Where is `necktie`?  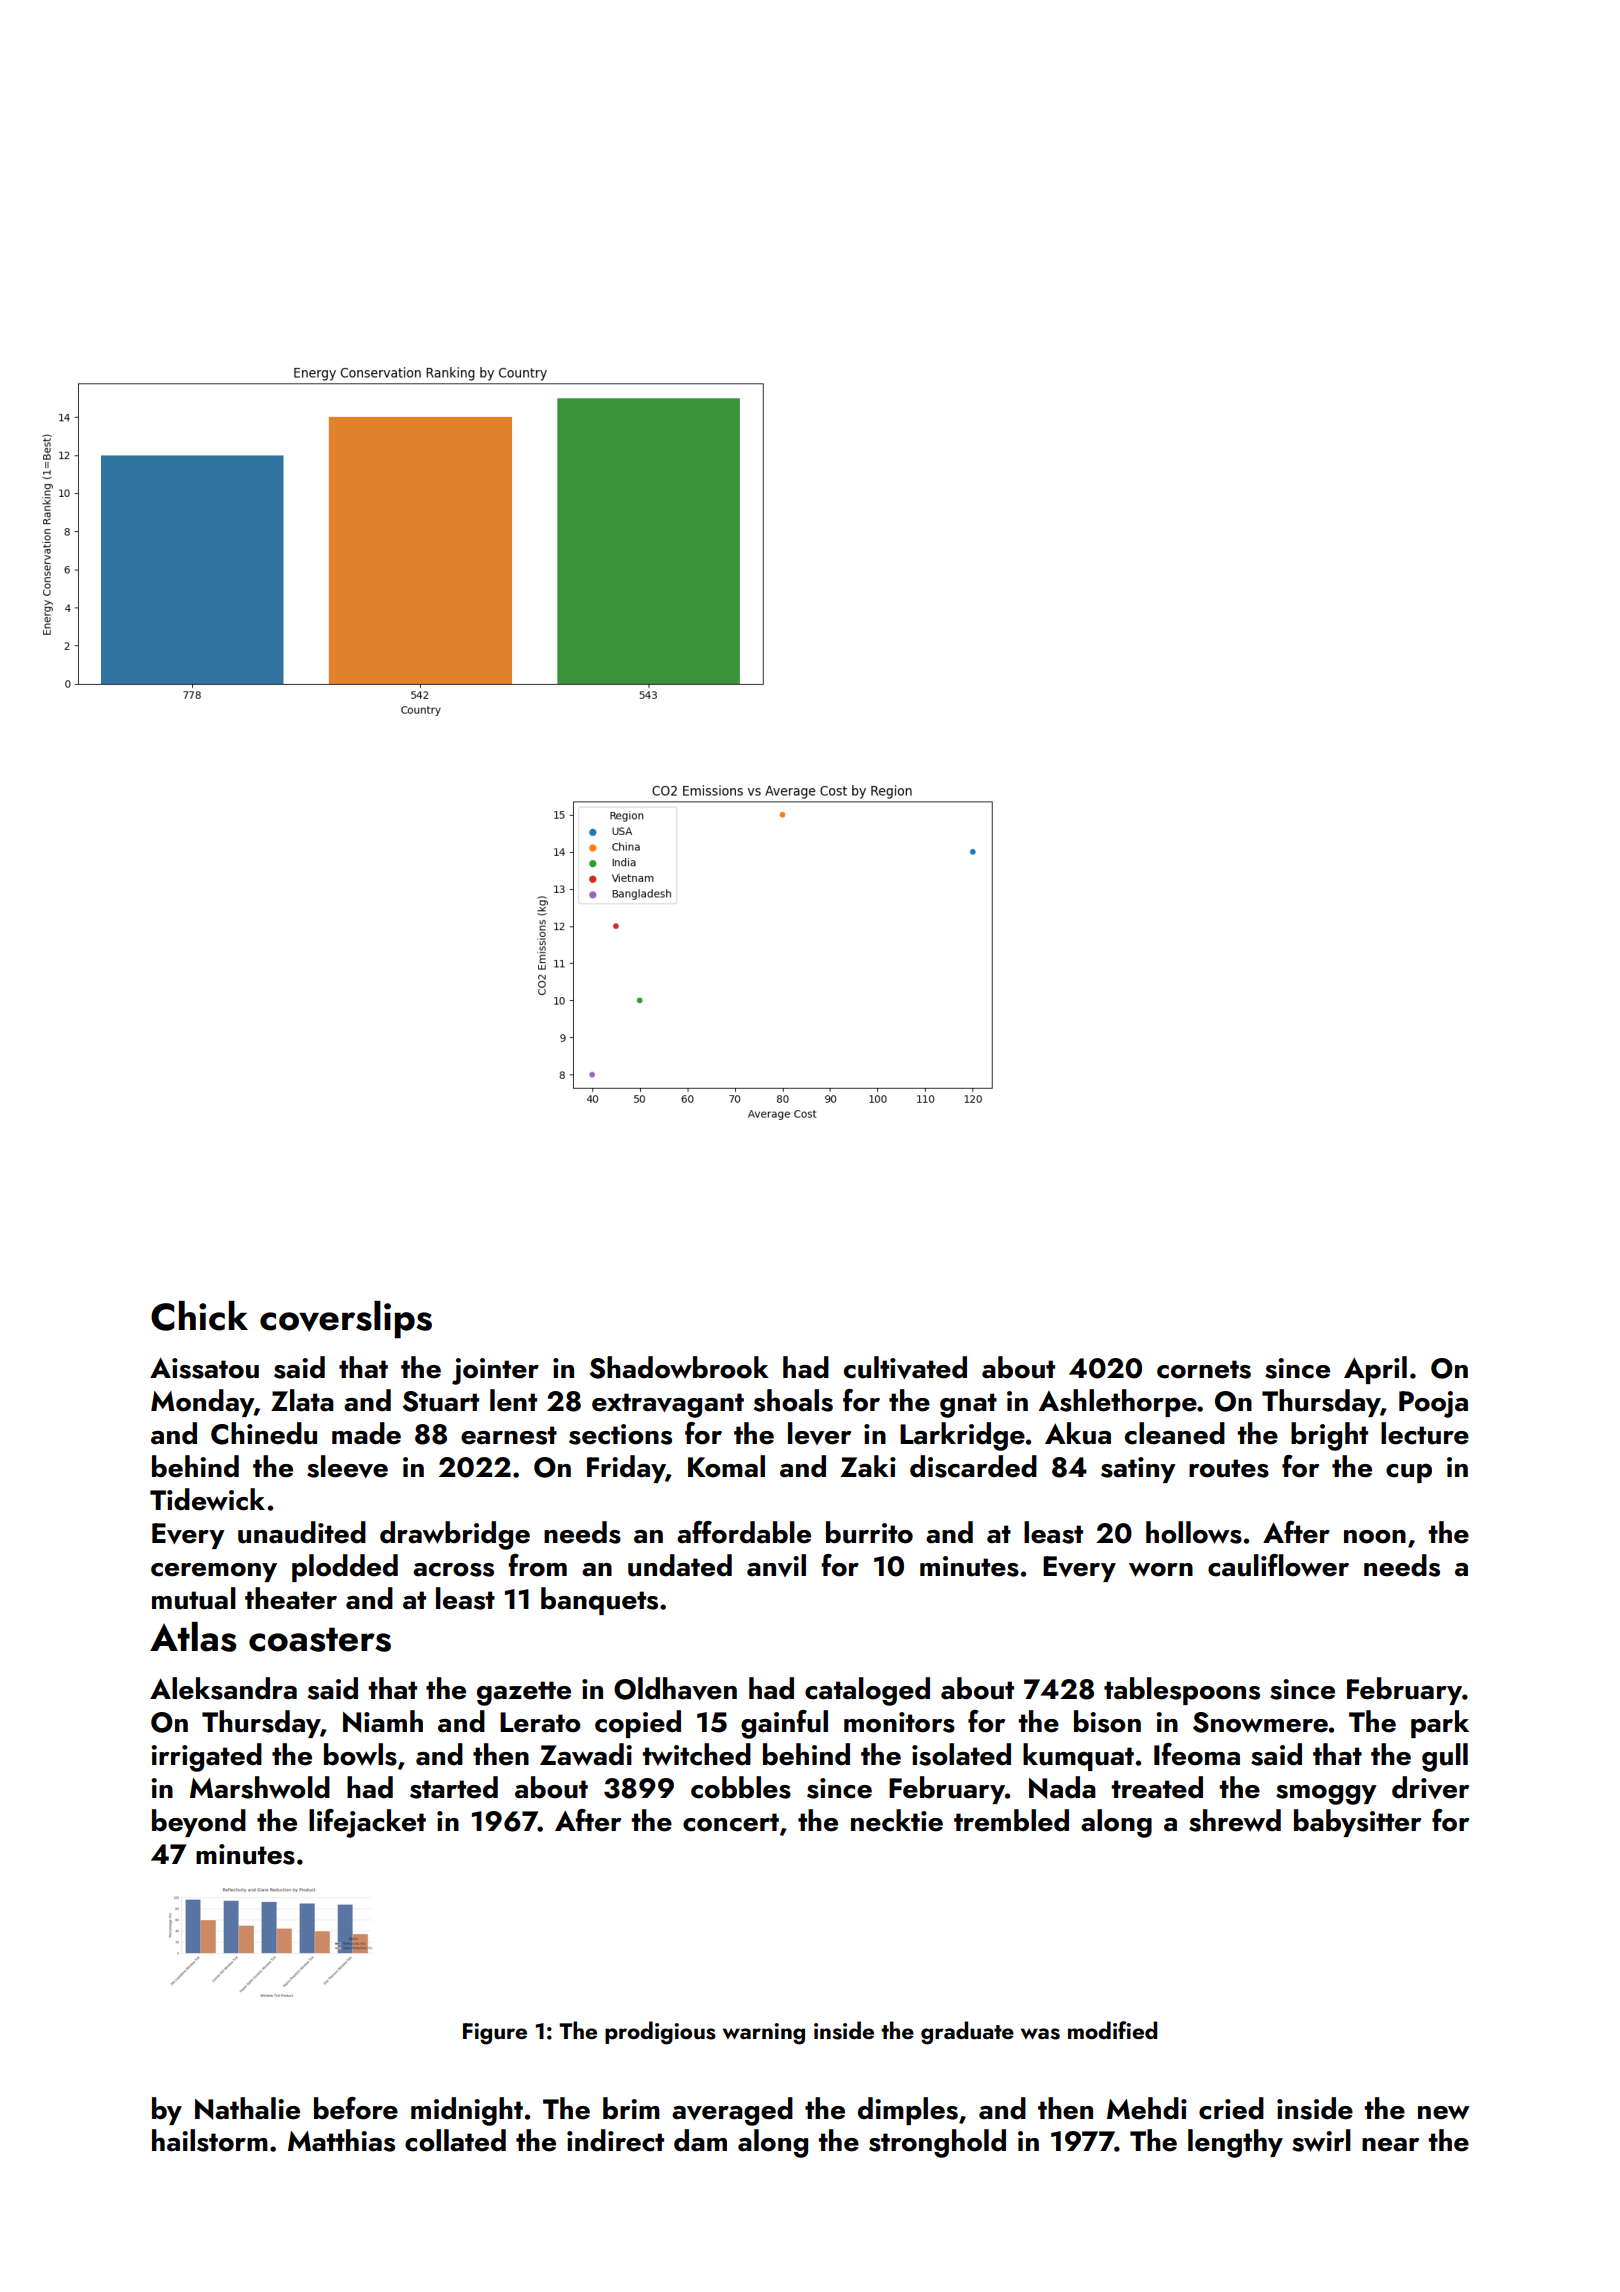
necktie is located at coordinates (897, 1820).
